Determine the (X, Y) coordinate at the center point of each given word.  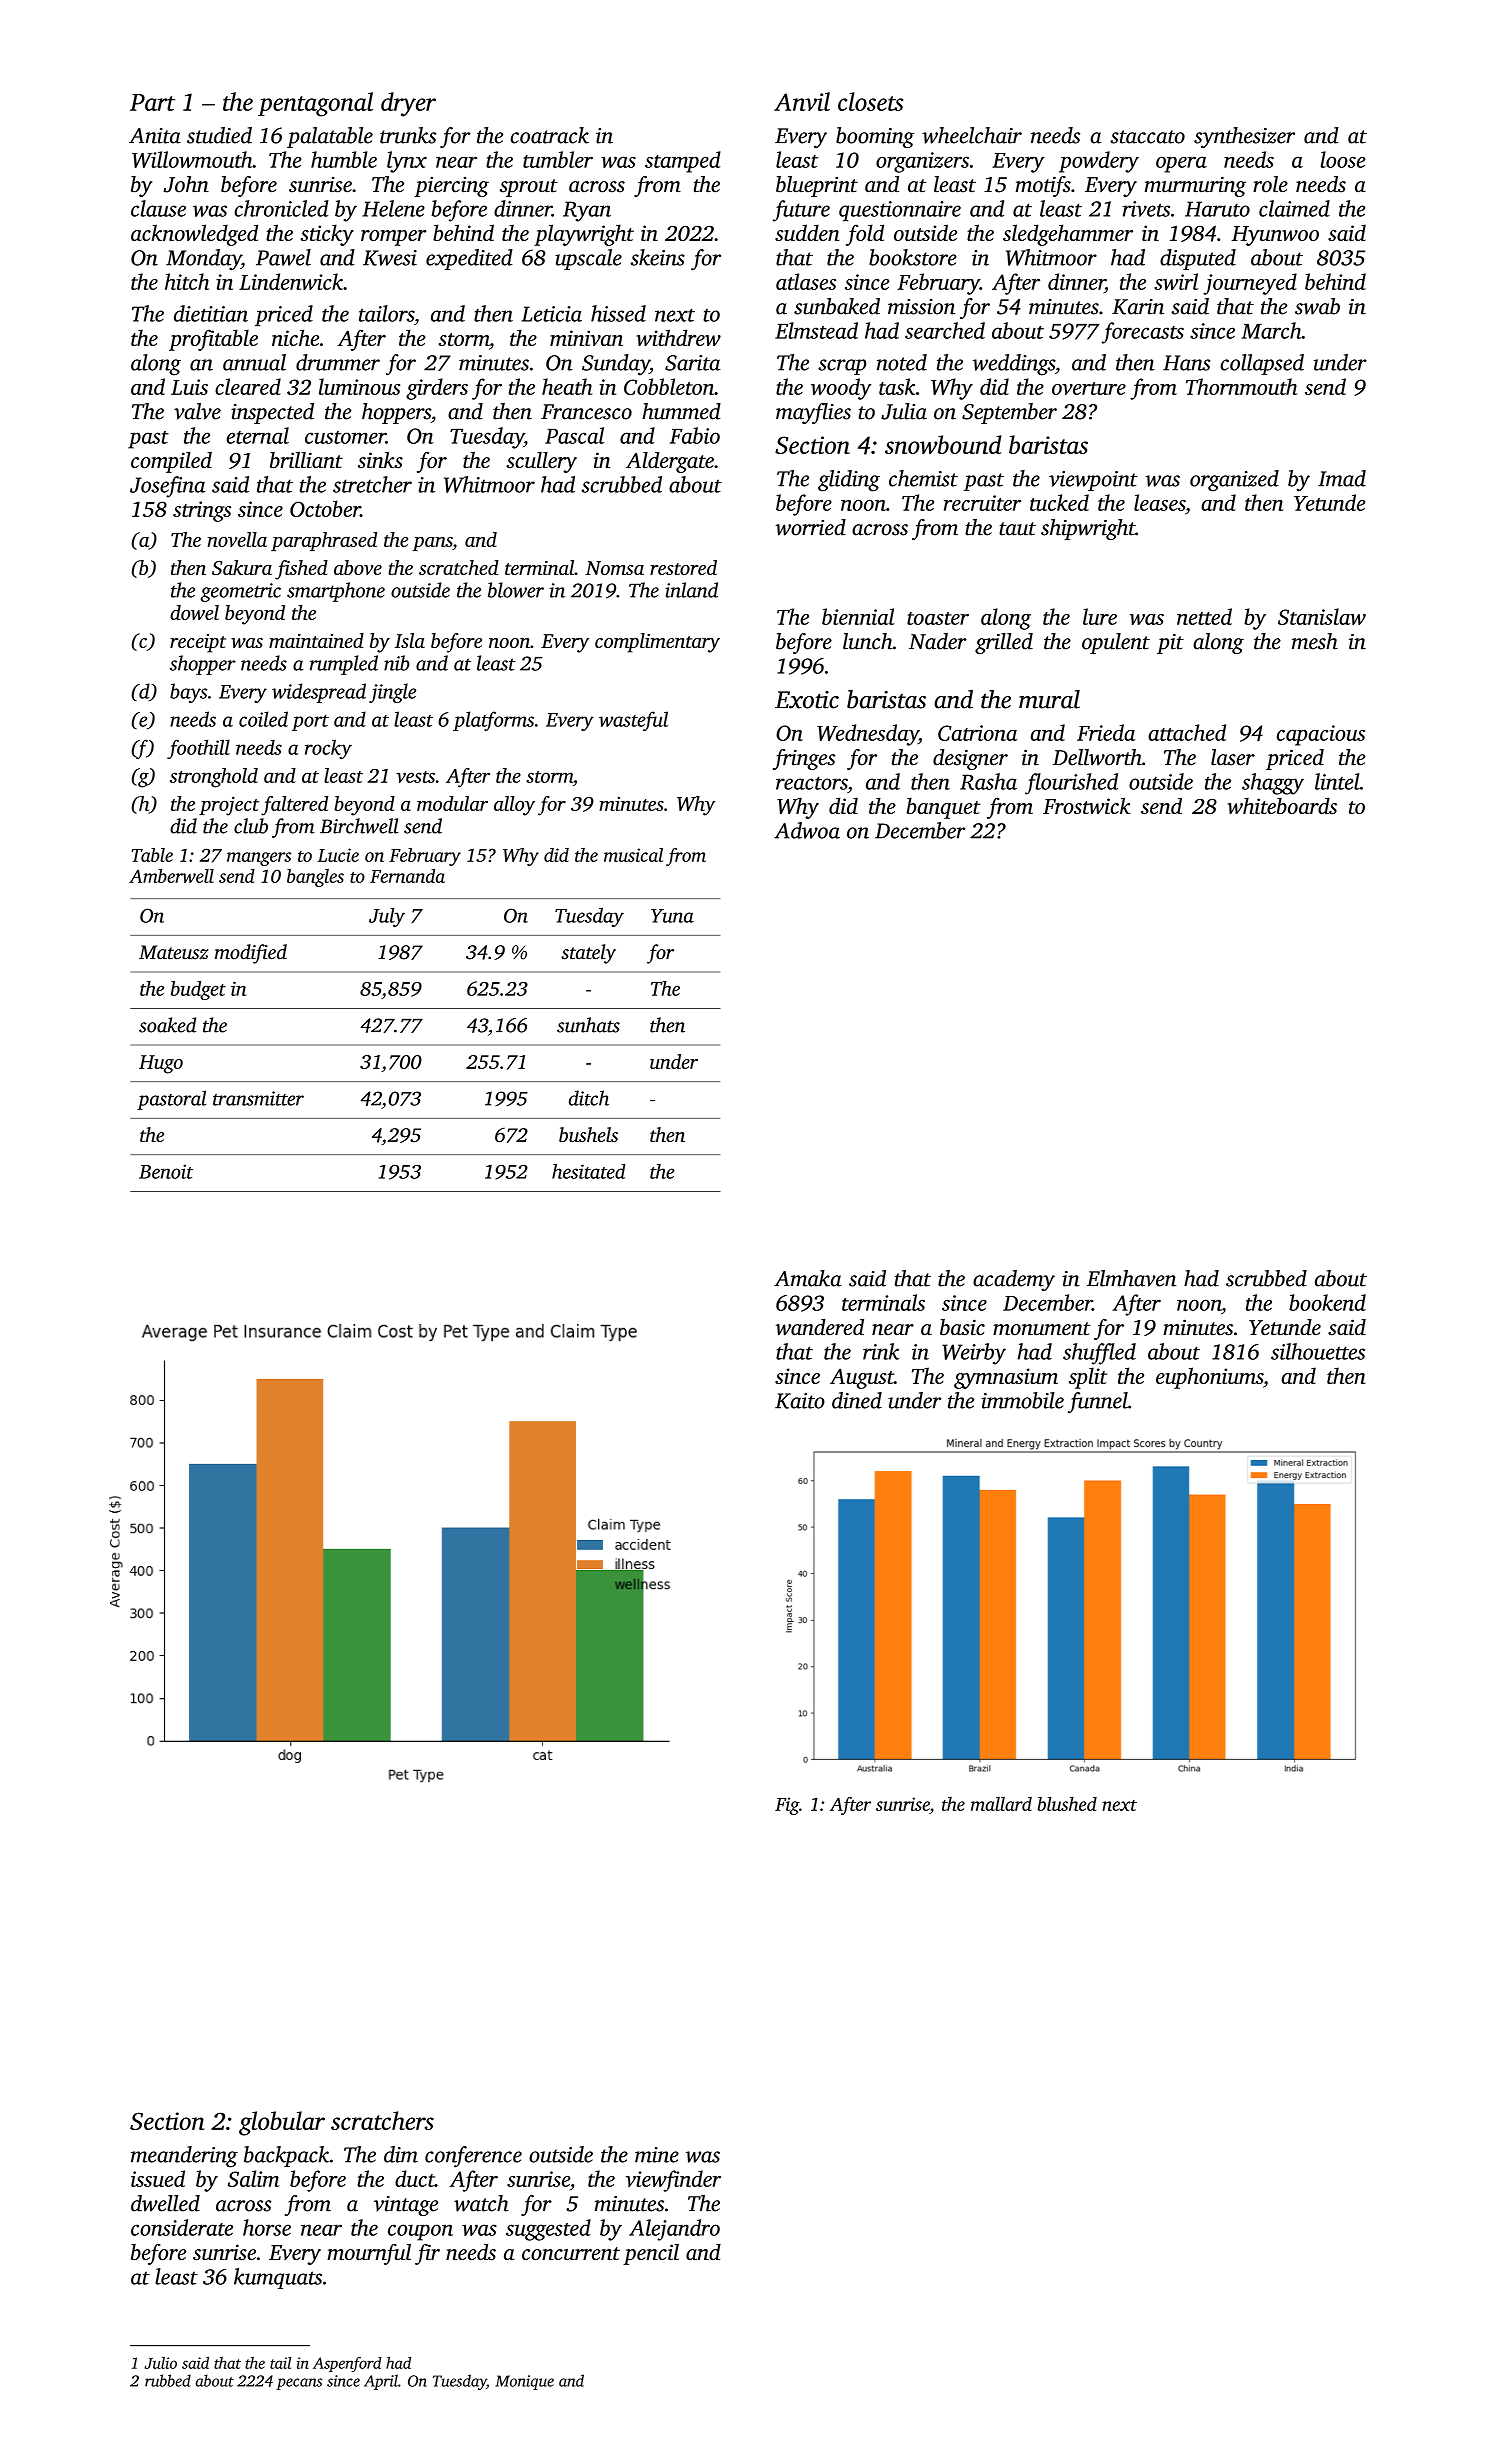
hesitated (589, 1171)
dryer (408, 104)
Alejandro (674, 2230)
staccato (1147, 137)
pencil (651, 2254)
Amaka (808, 1278)
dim (401, 2154)
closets (870, 101)
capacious (1321, 735)
